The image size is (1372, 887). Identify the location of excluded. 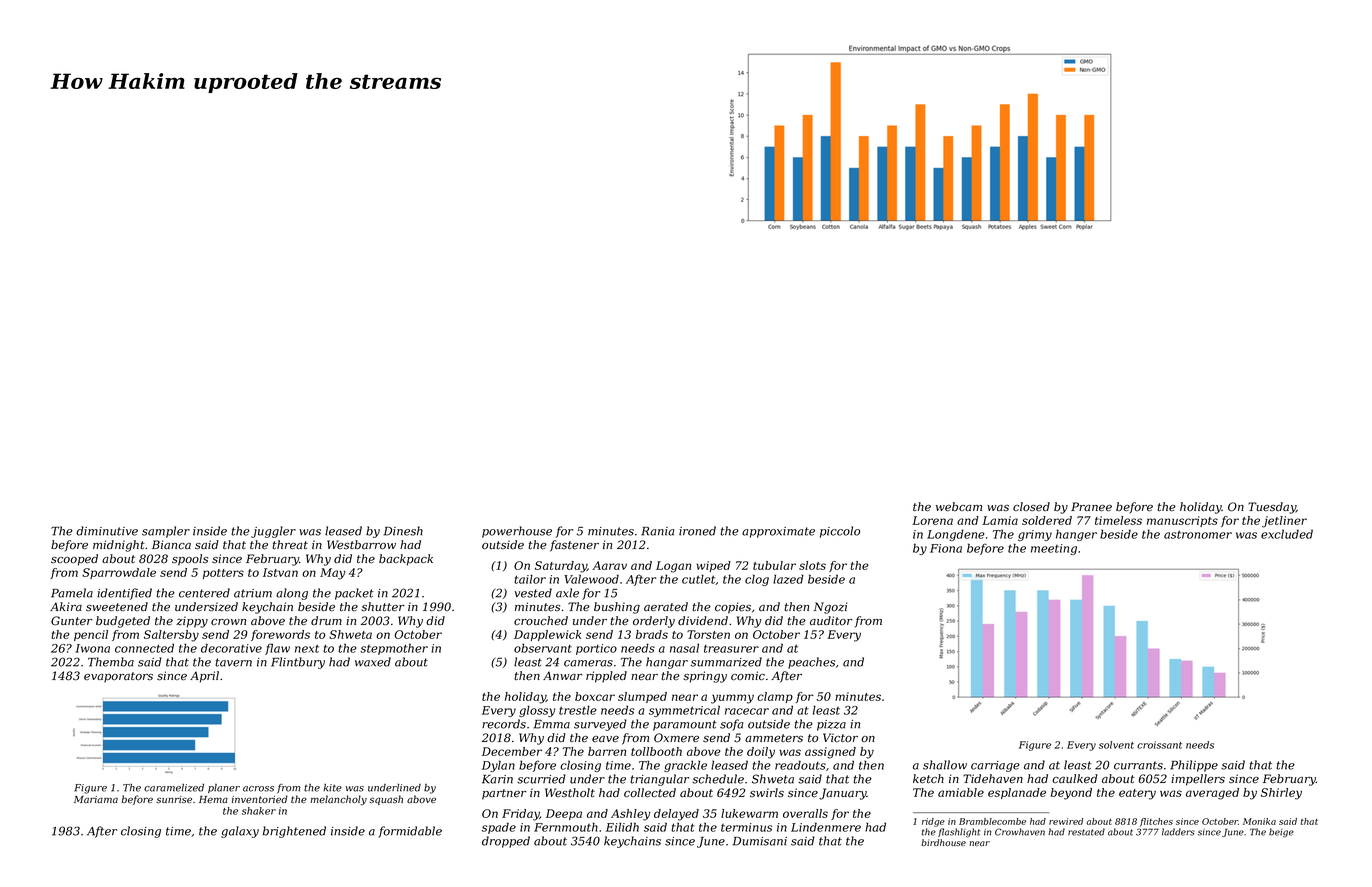
(1287, 534).
